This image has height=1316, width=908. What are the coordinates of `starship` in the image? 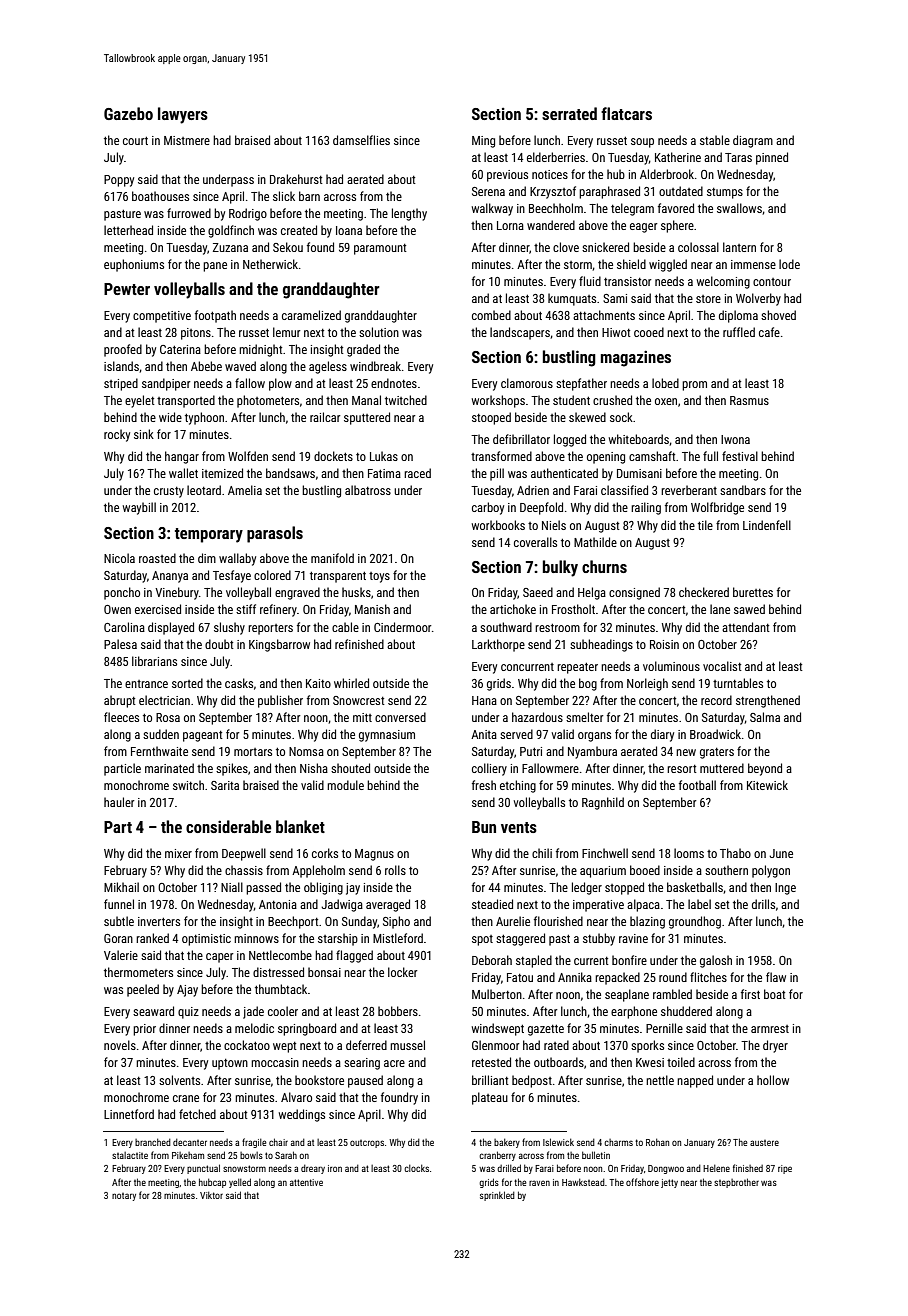 It's located at (338, 939).
